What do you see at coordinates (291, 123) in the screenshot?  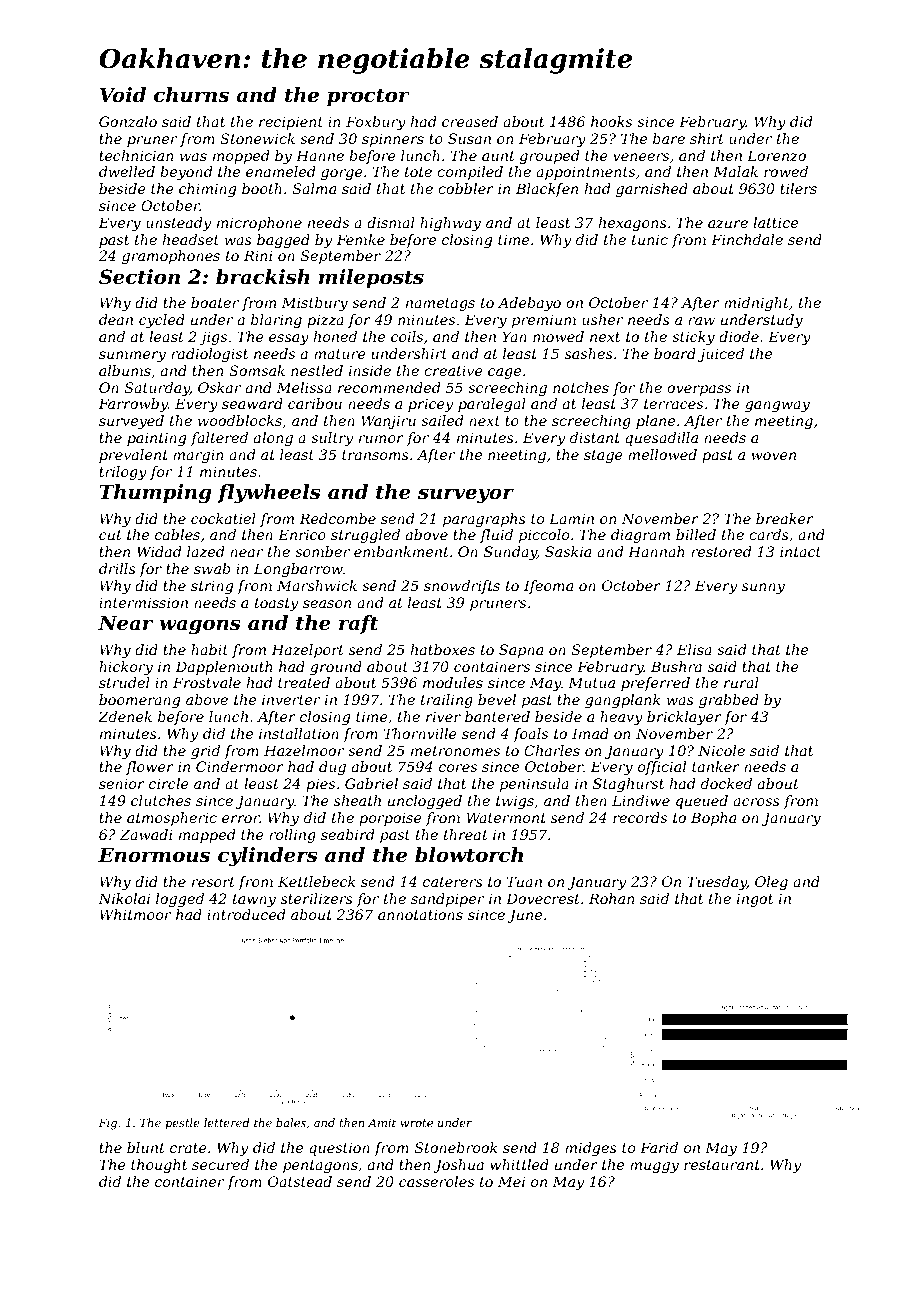 I see `recipient` at bounding box center [291, 123].
